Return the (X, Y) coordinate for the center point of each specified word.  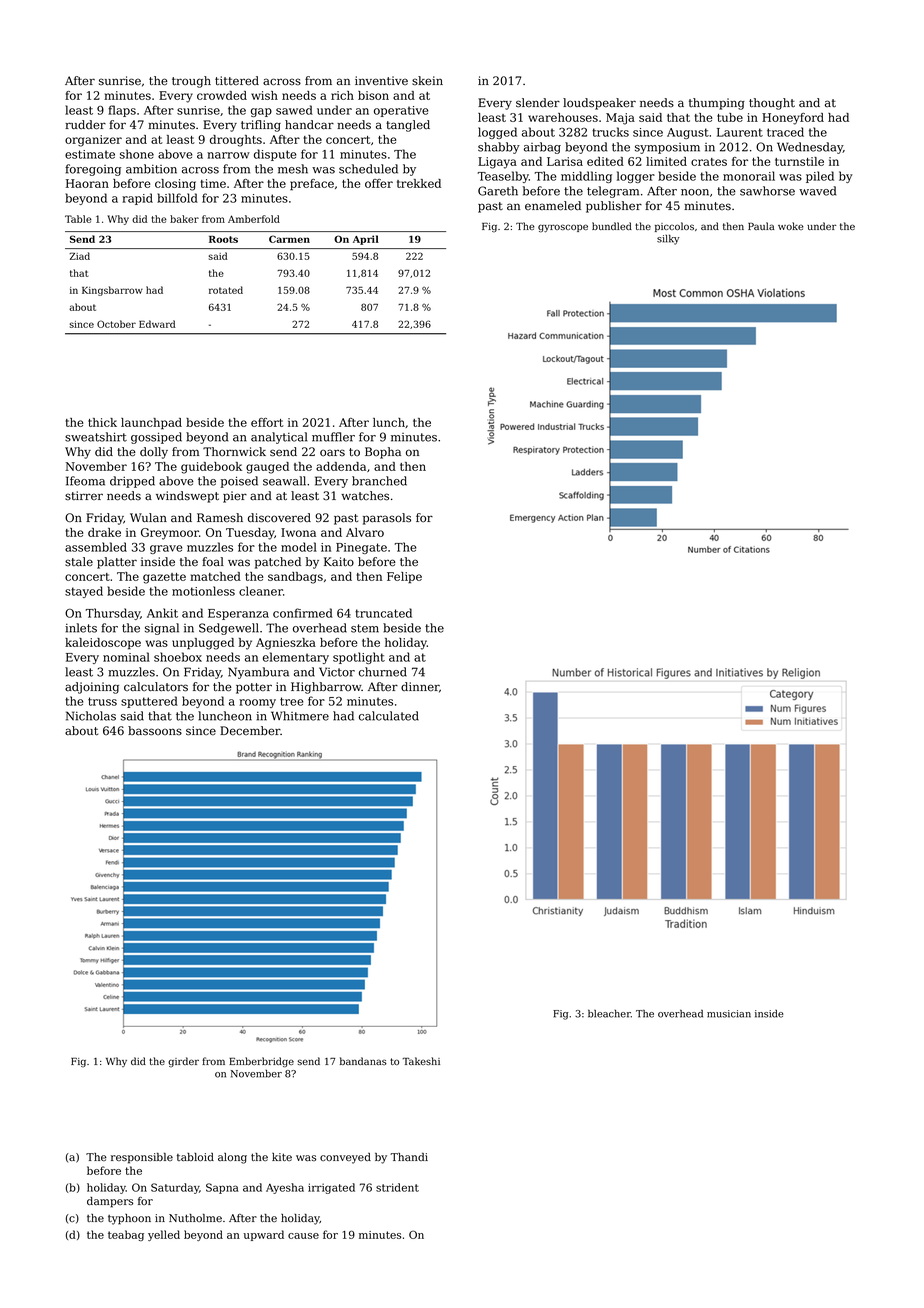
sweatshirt (96, 437)
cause (303, 1236)
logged (497, 133)
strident (397, 1187)
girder (183, 1062)
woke (790, 226)
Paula (761, 226)
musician (729, 1014)
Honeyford (793, 119)
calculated (389, 716)
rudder (85, 125)
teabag (126, 1235)
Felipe (404, 577)
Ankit (162, 613)
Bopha (383, 453)
